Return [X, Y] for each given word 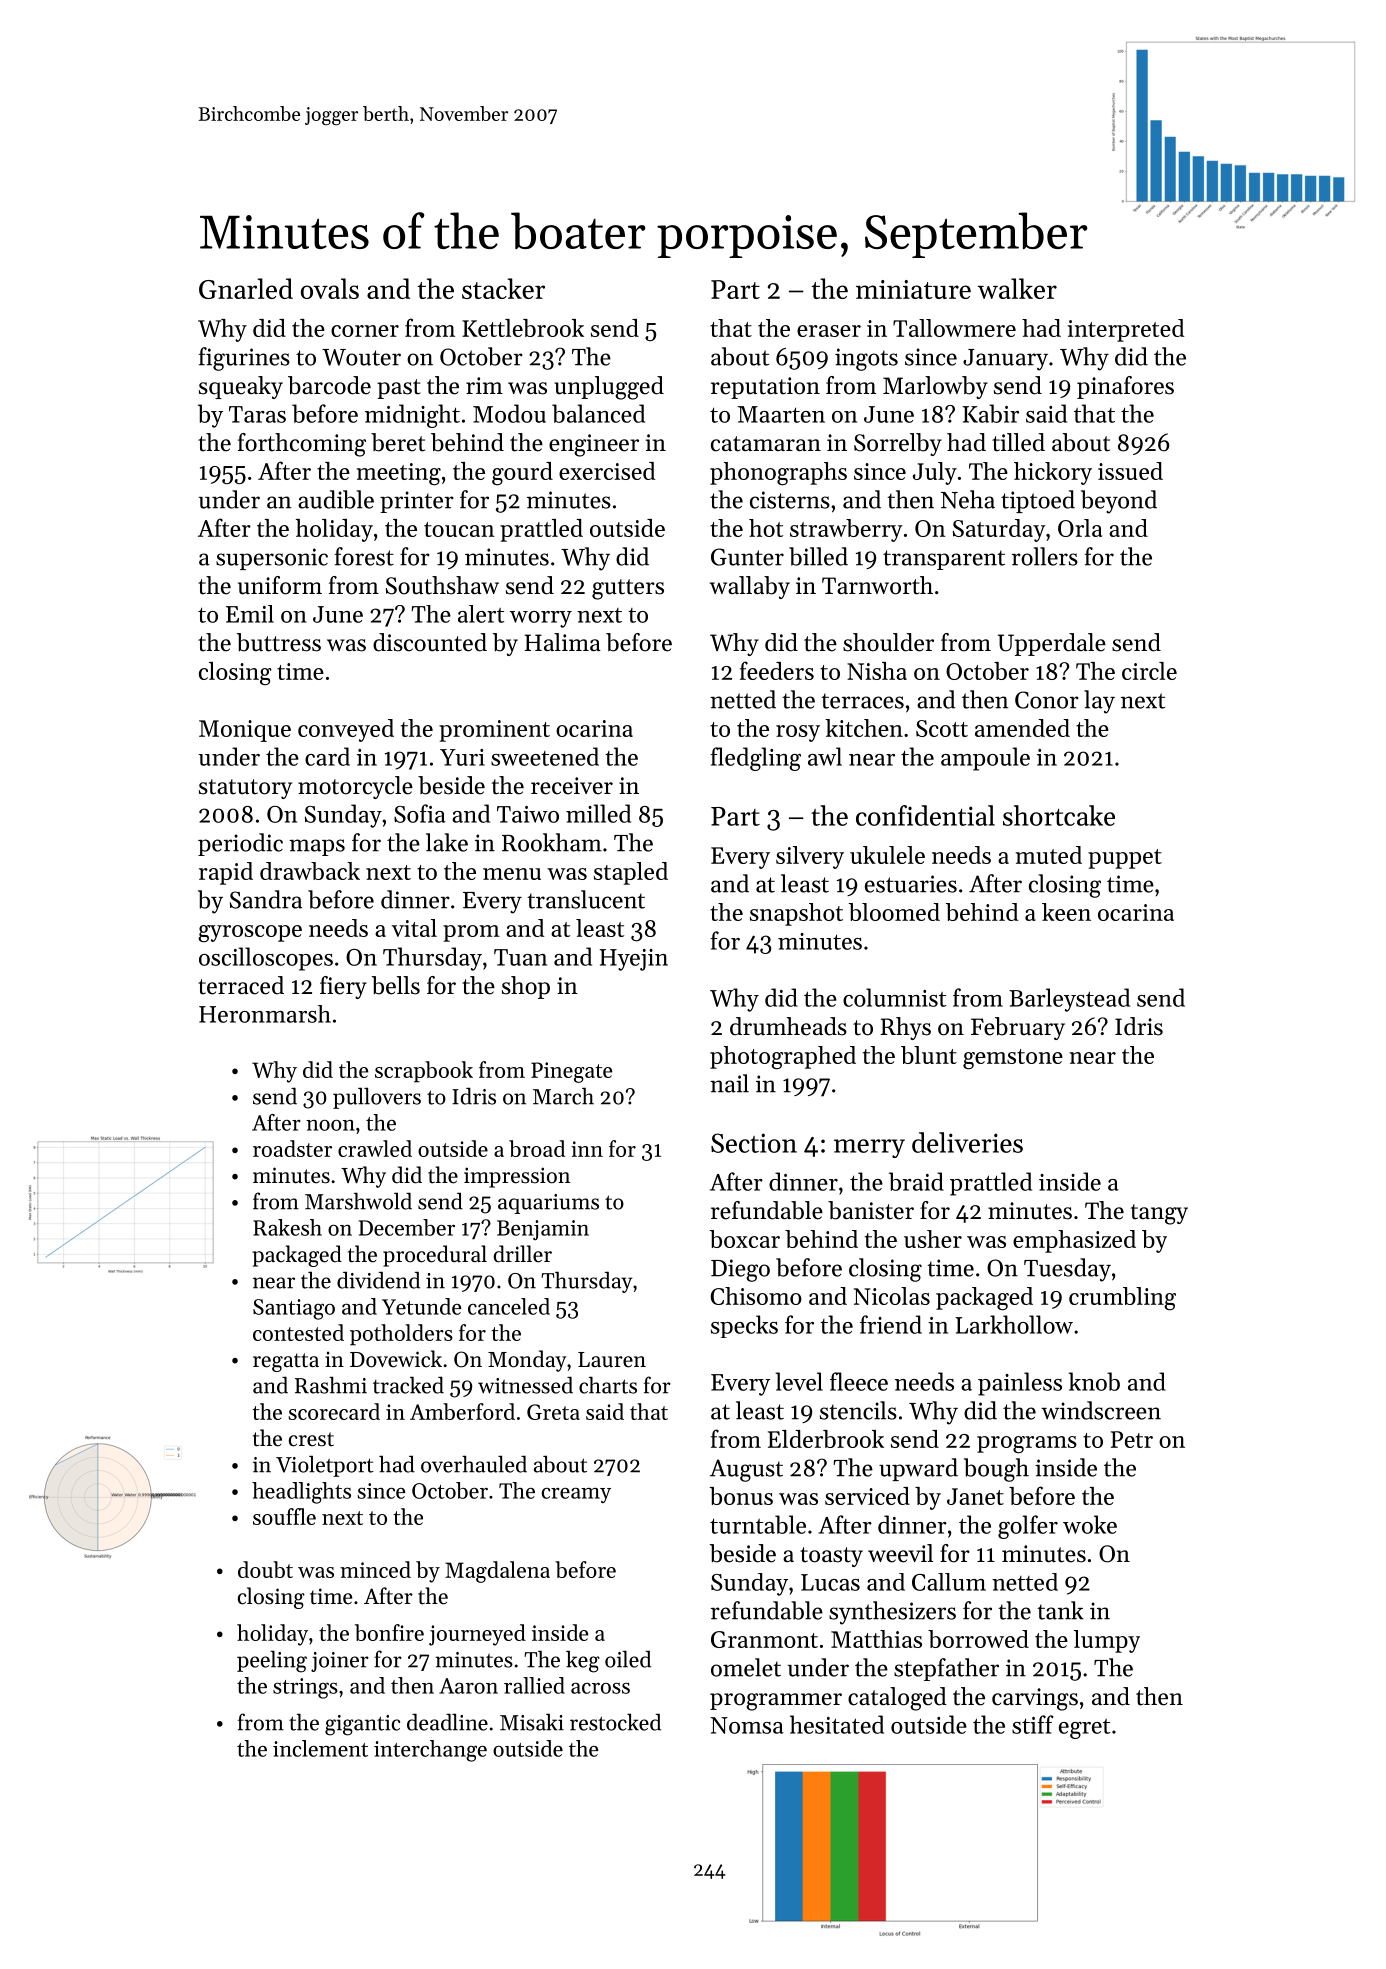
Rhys [905, 1028]
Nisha [877, 671]
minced [375, 1569]
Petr [1132, 1439]
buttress [279, 642]
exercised [607, 471]
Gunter [747, 557]
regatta [286, 1362]
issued [1130, 471]
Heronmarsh [265, 1014]
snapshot [796, 914]
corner [365, 331]
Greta [553, 1412]
